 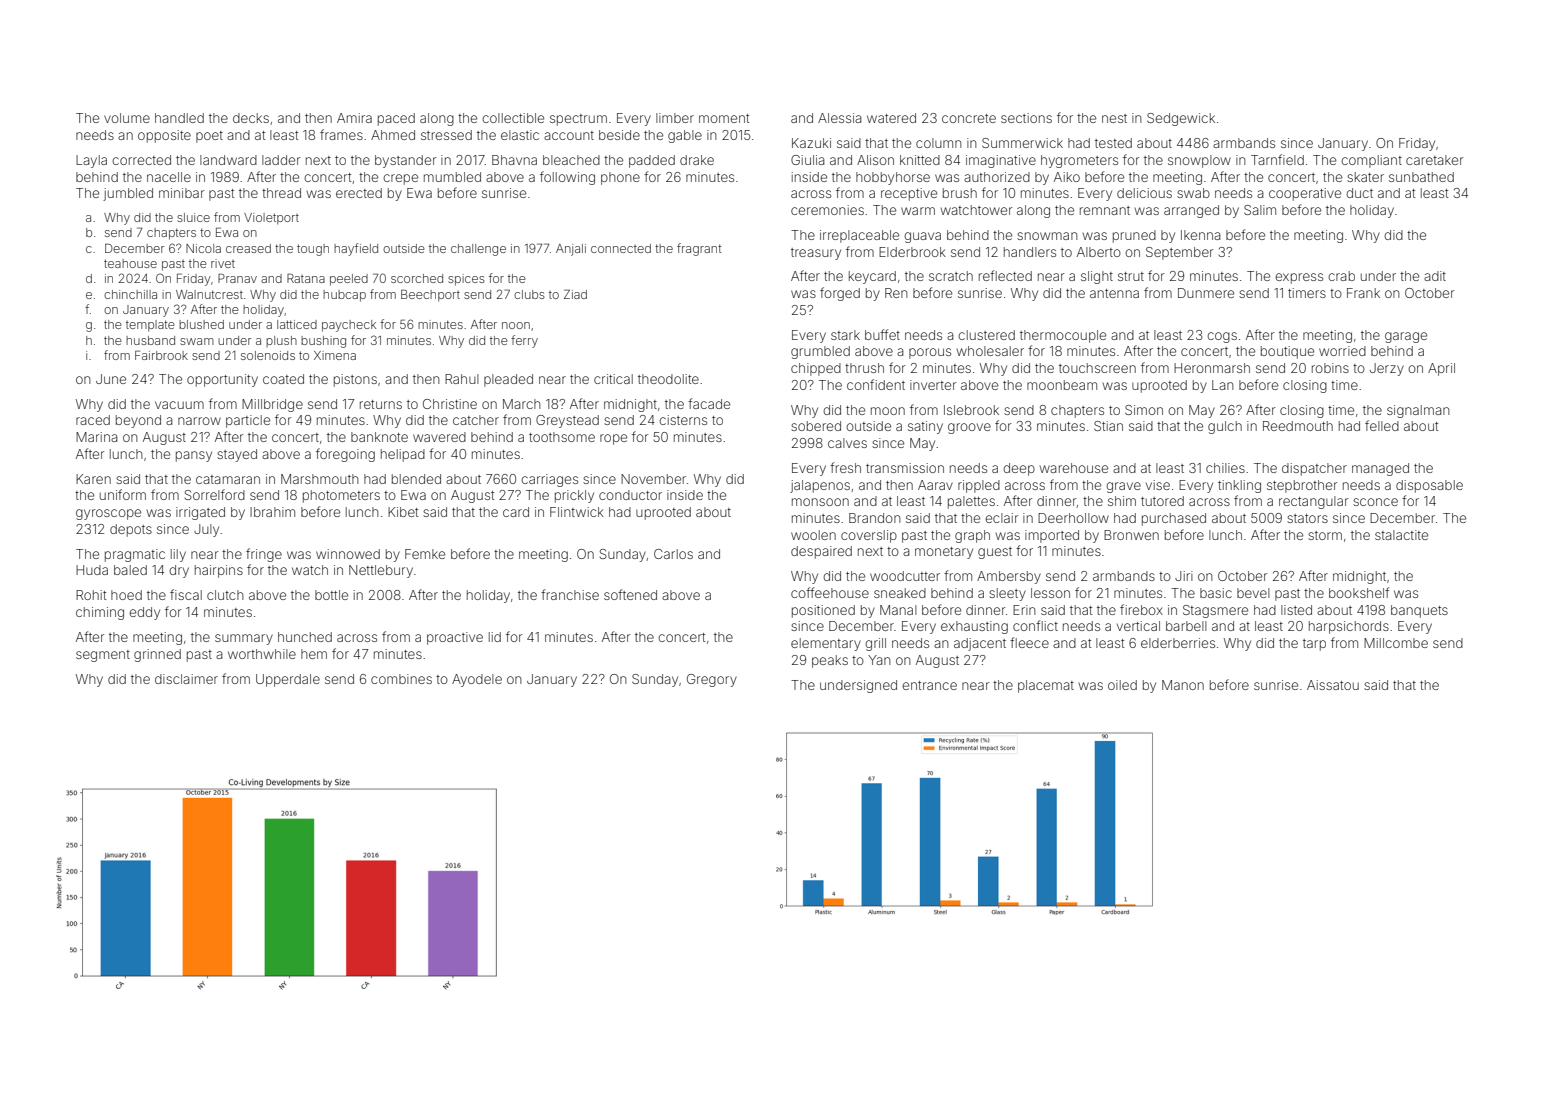 I want to click on Aissatou, so click(x=1333, y=685).
